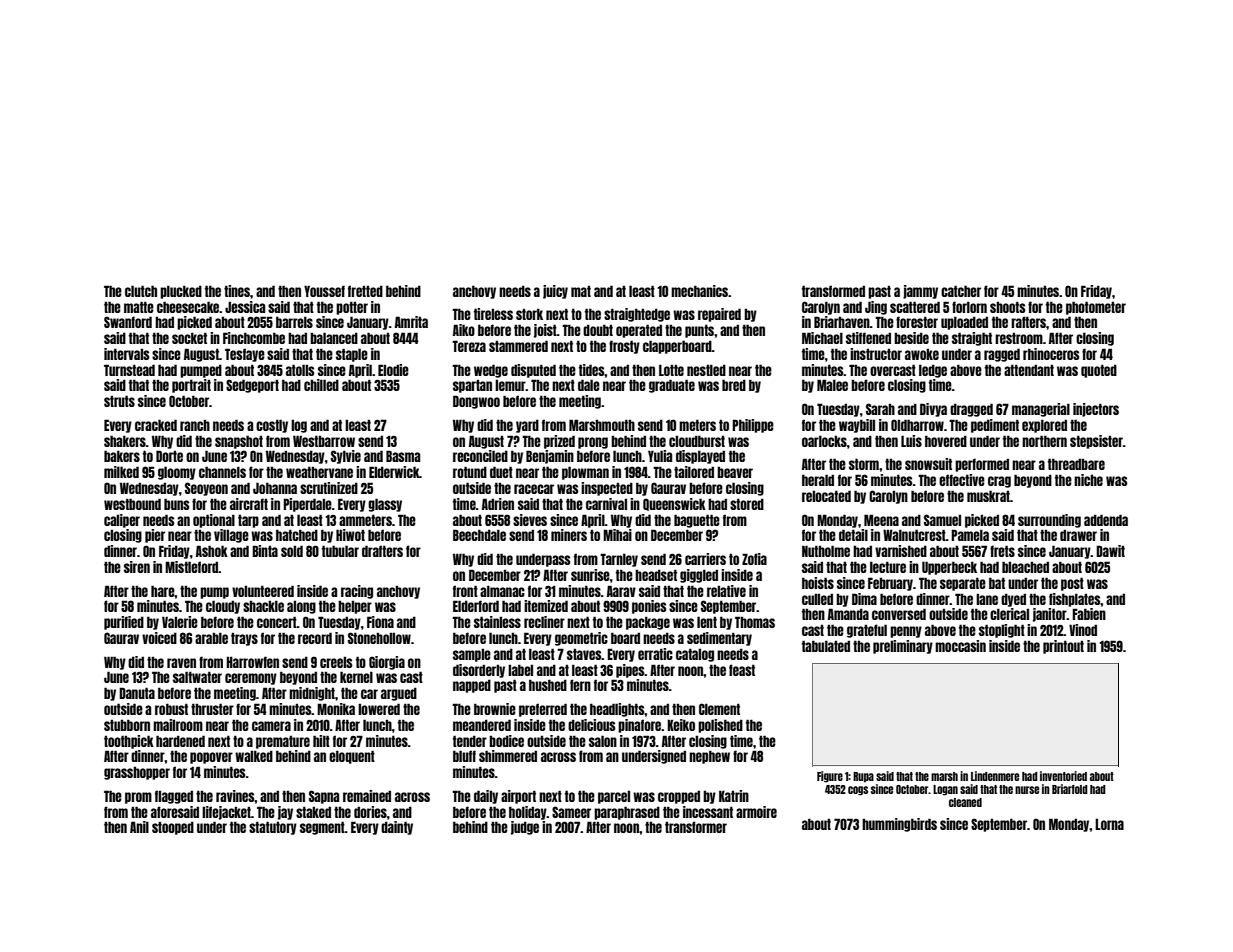 This screenshot has width=1233, height=952. Describe the element at coordinates (472, 386) in the screenshot. I see `spartan` at that location.
